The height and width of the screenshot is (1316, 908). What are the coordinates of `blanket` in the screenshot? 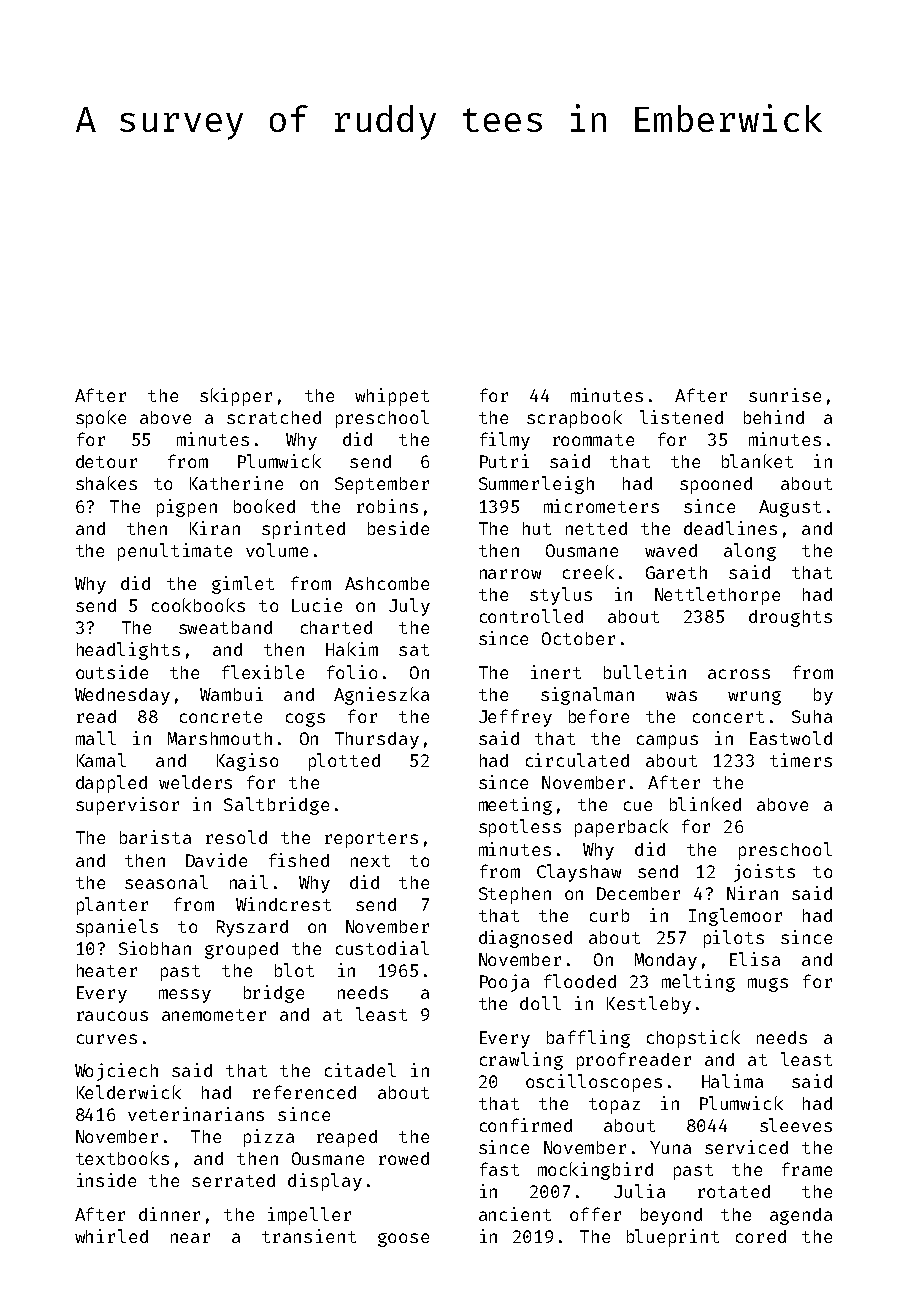 It's located at (757, 461).
